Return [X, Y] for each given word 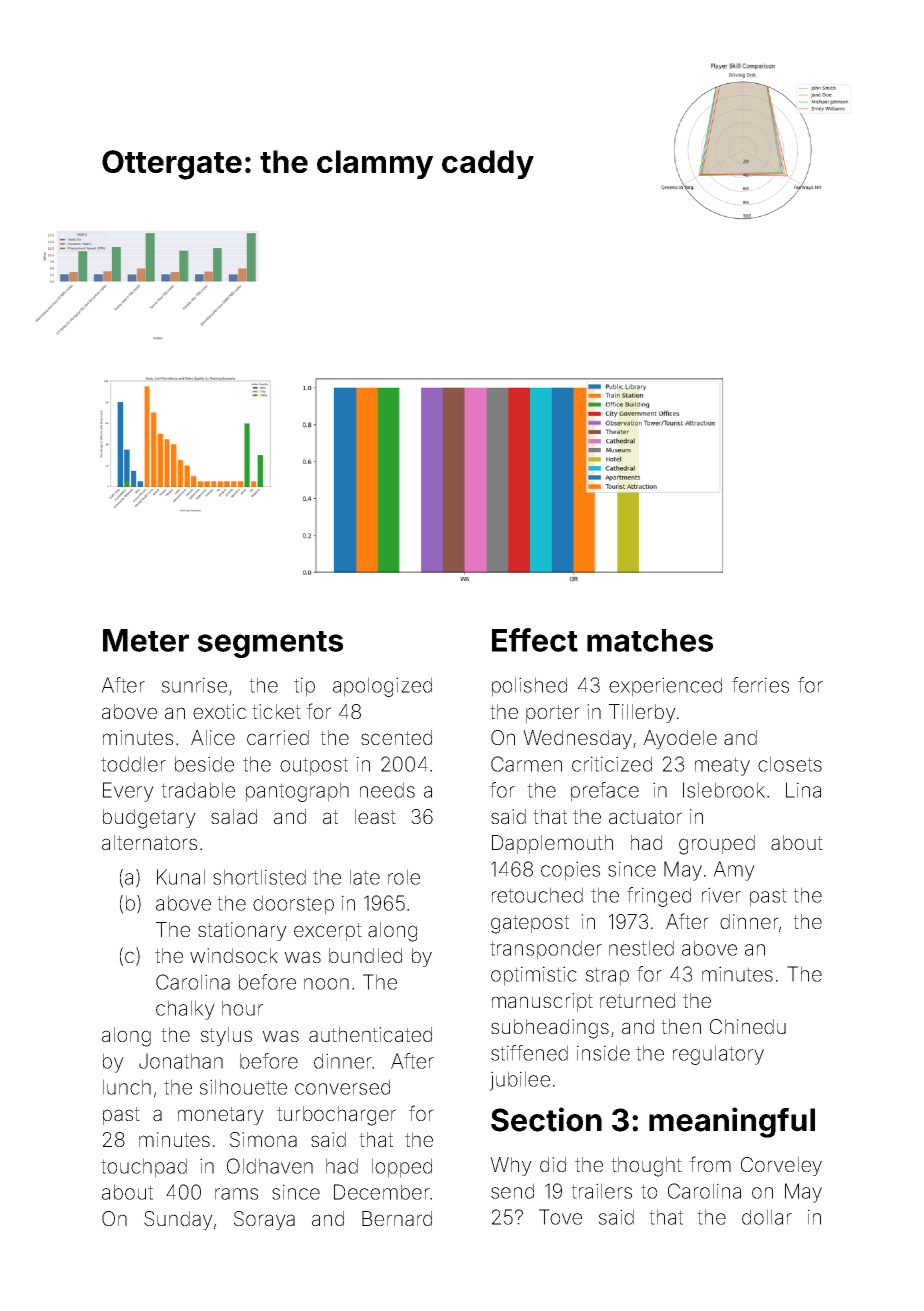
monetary [221, 1116]
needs [387, 790]
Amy [734, 871]
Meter [146, 640]
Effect [535, 640]
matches [650, 640]
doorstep [293, 905]
